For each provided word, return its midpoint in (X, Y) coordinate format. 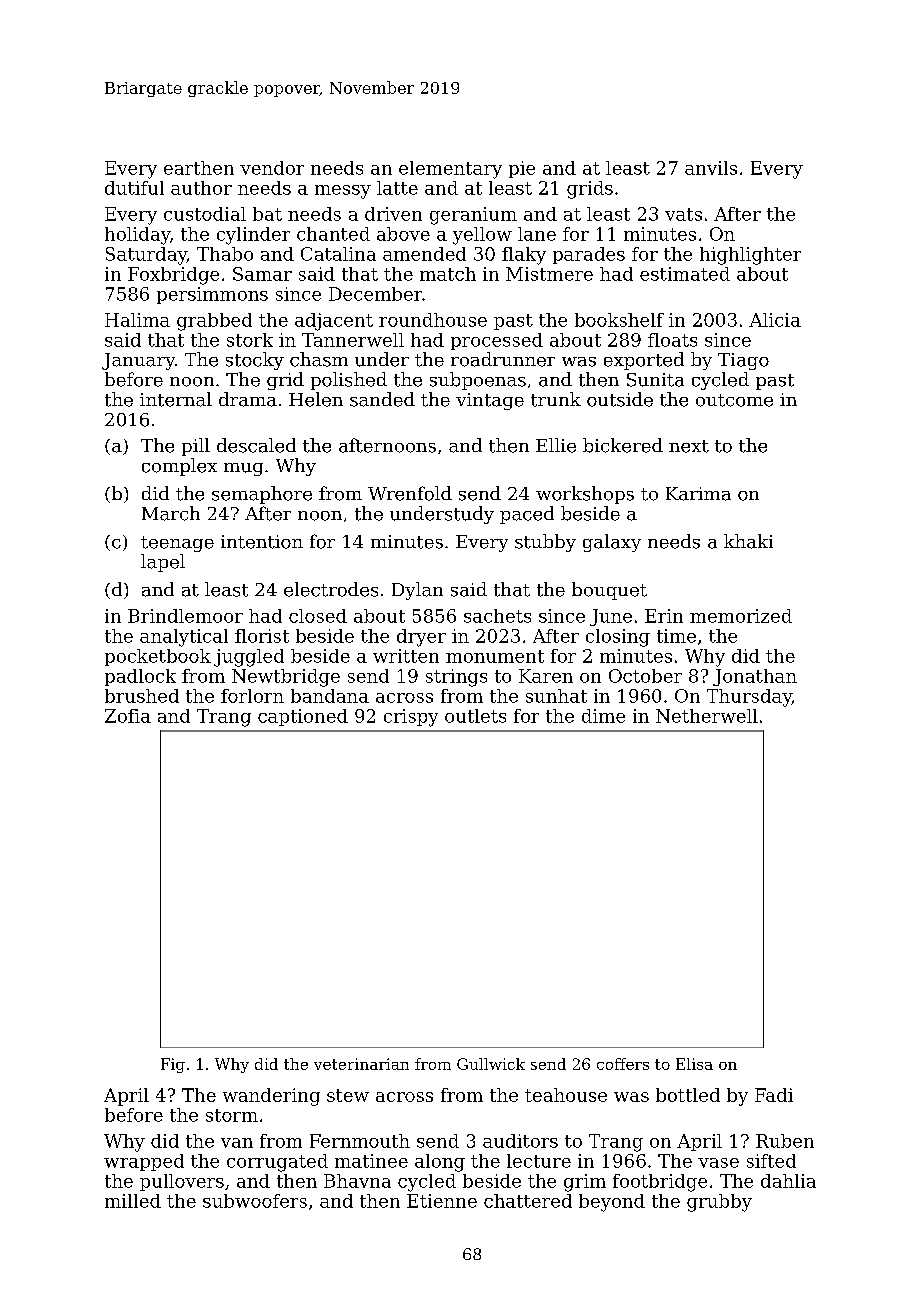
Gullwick (491, 1064)
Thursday (749, 698)
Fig (173, 1065)
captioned (303, 717)
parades (589, 255)
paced (527, 515)
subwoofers (255, 1201)
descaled (256, 445)
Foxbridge (173, 276)
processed (497, 341)
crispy (411, 718)
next (689, 446)
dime (603, 716)
